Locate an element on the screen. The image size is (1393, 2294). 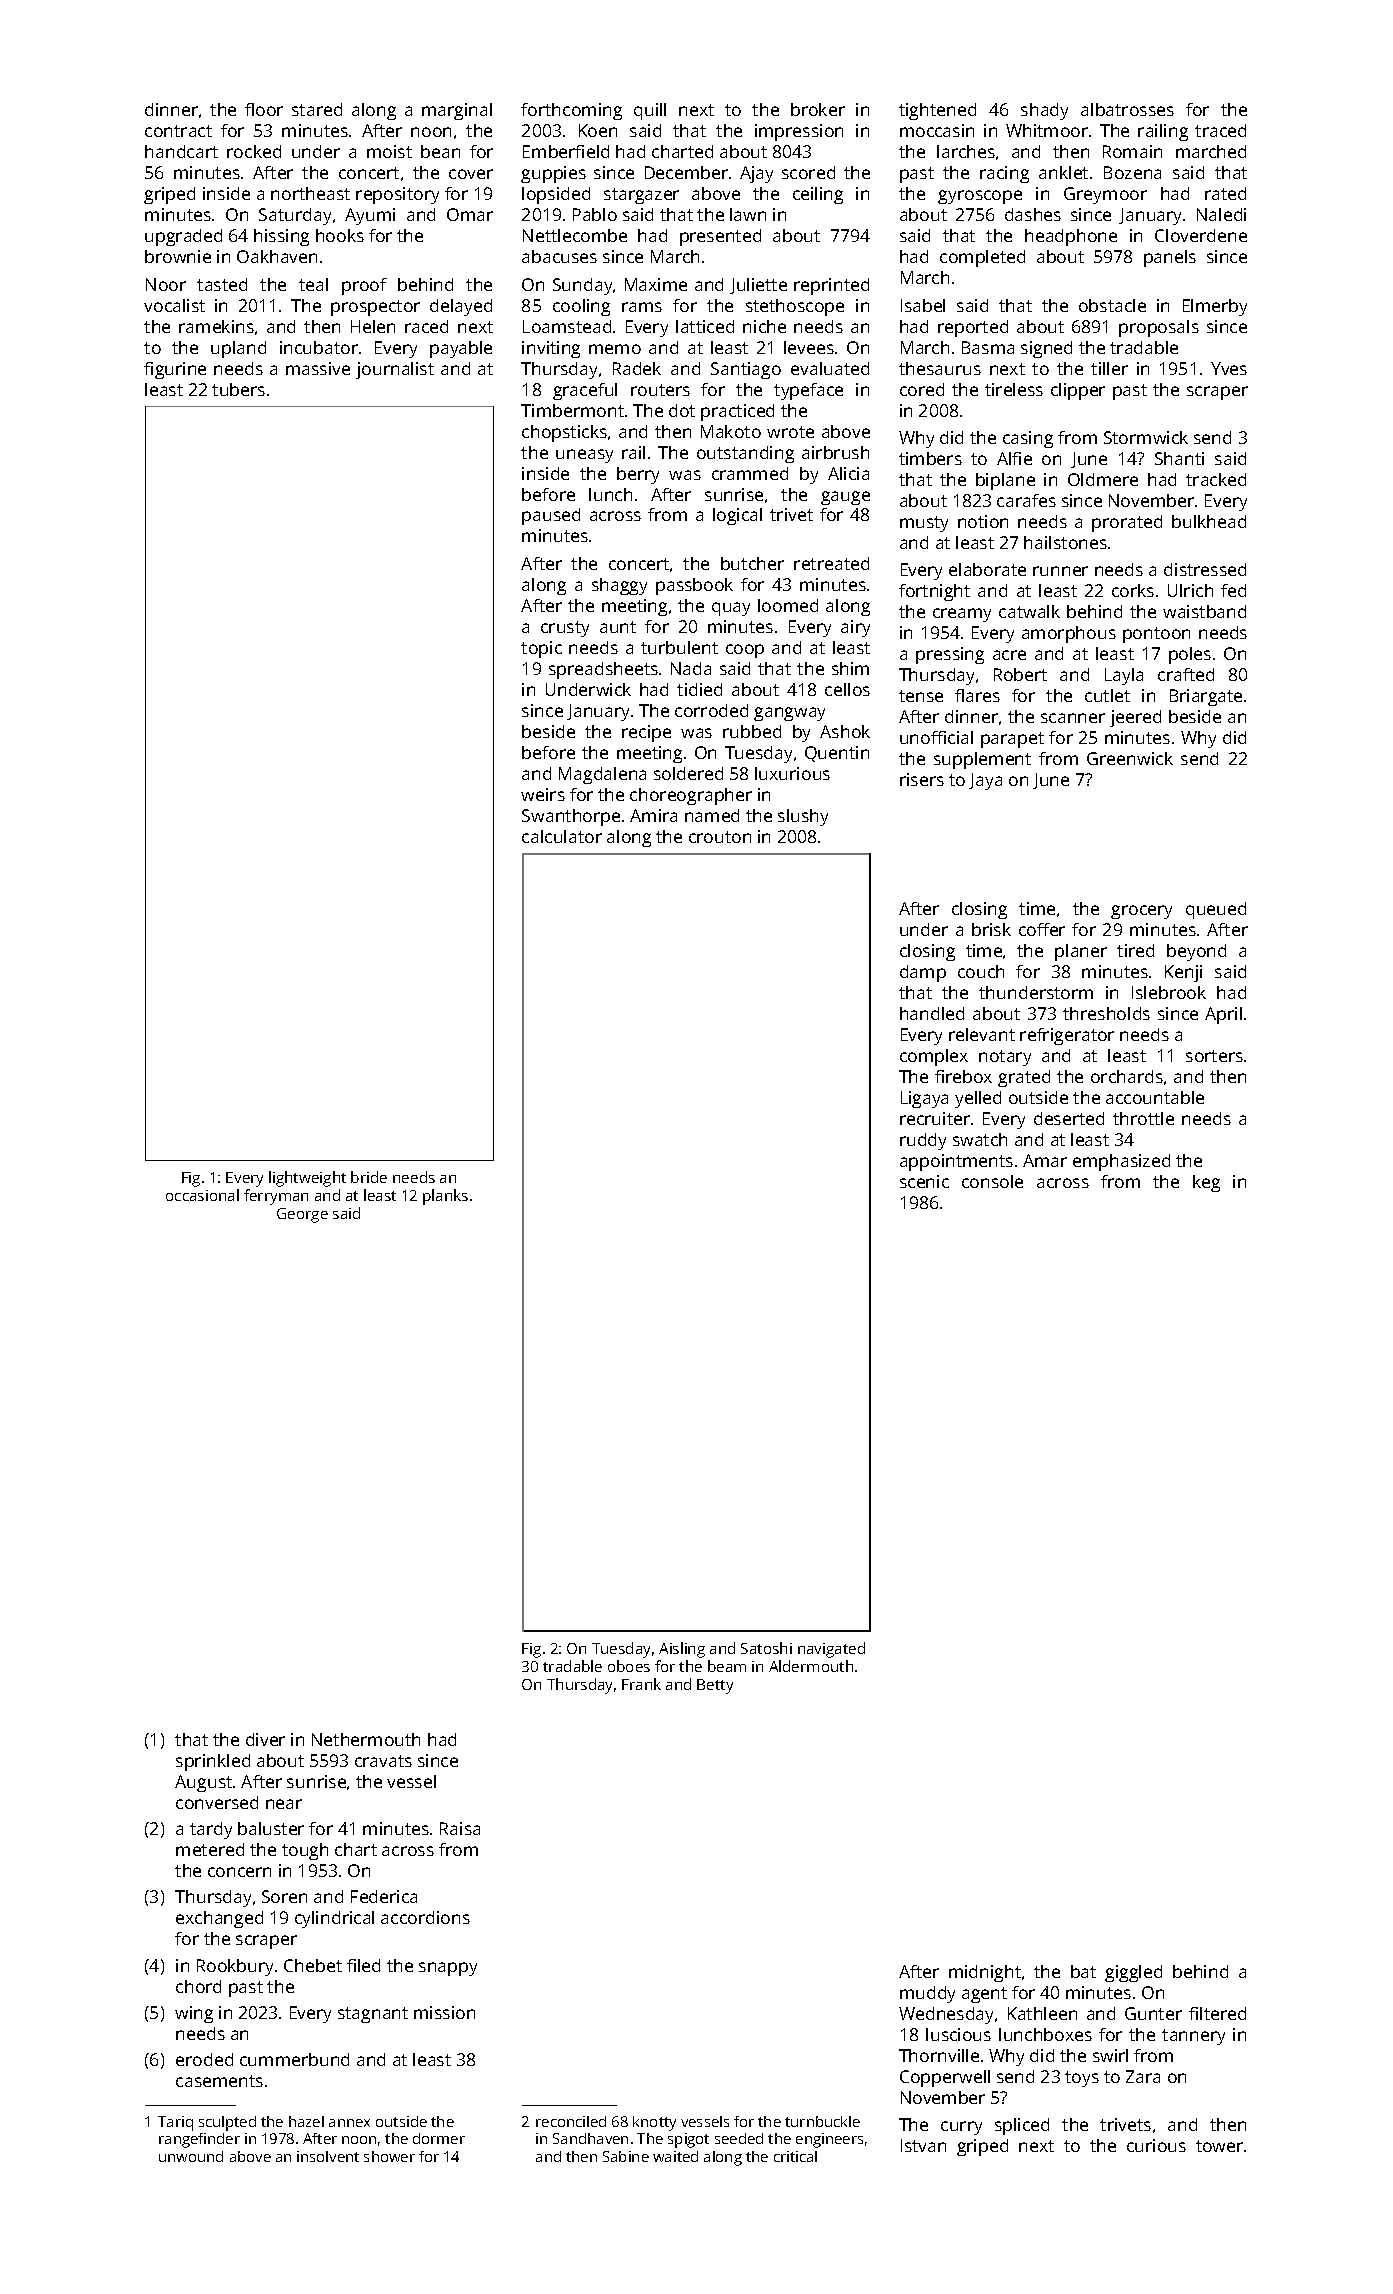
handcart is located at coordinates (181, 151).
